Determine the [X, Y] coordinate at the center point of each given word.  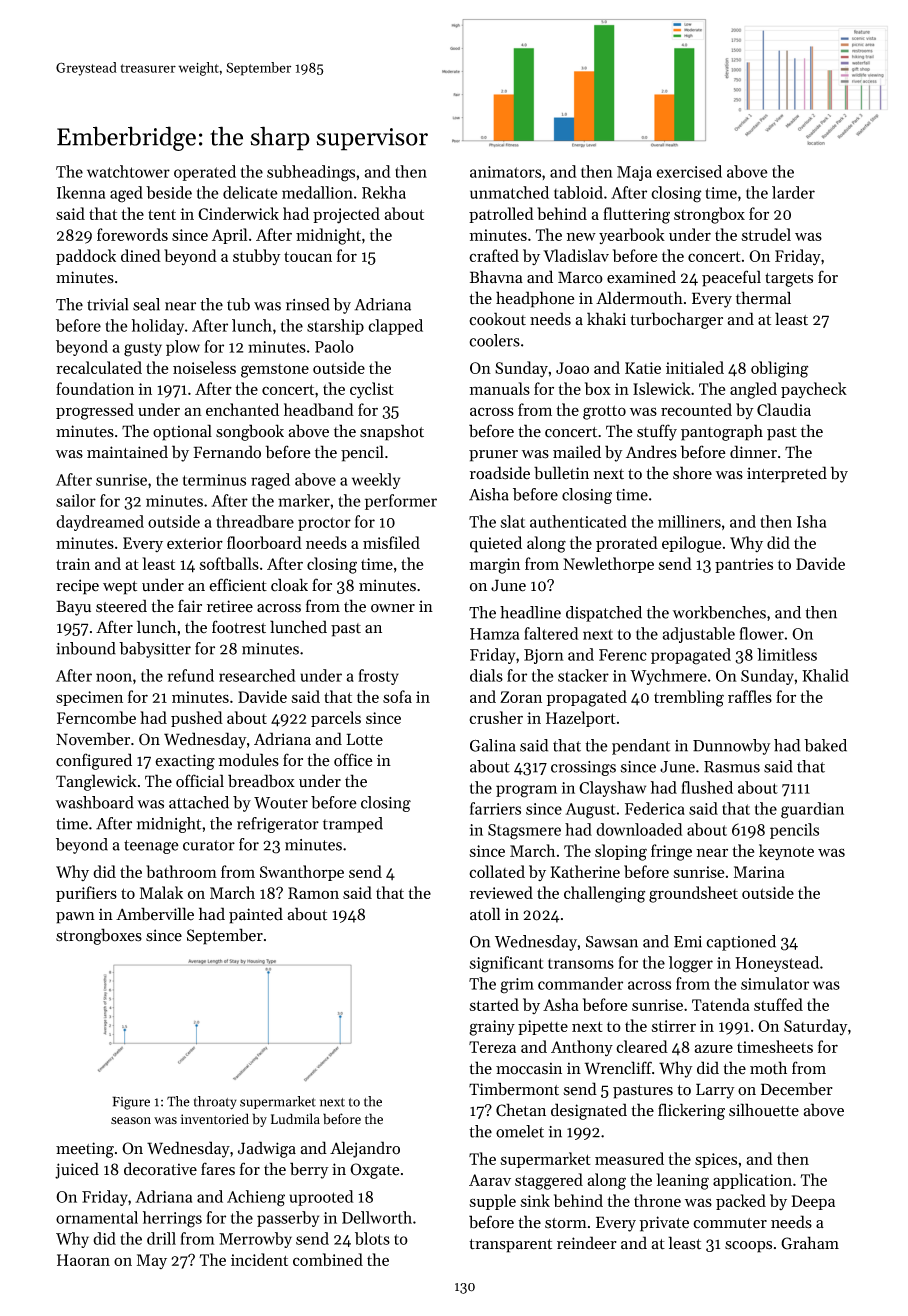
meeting [85, 1150]
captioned [741, 943]
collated [497, 871]
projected [346, 215]
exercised [689, 171]
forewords [132, 234]
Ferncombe [96, 717]
